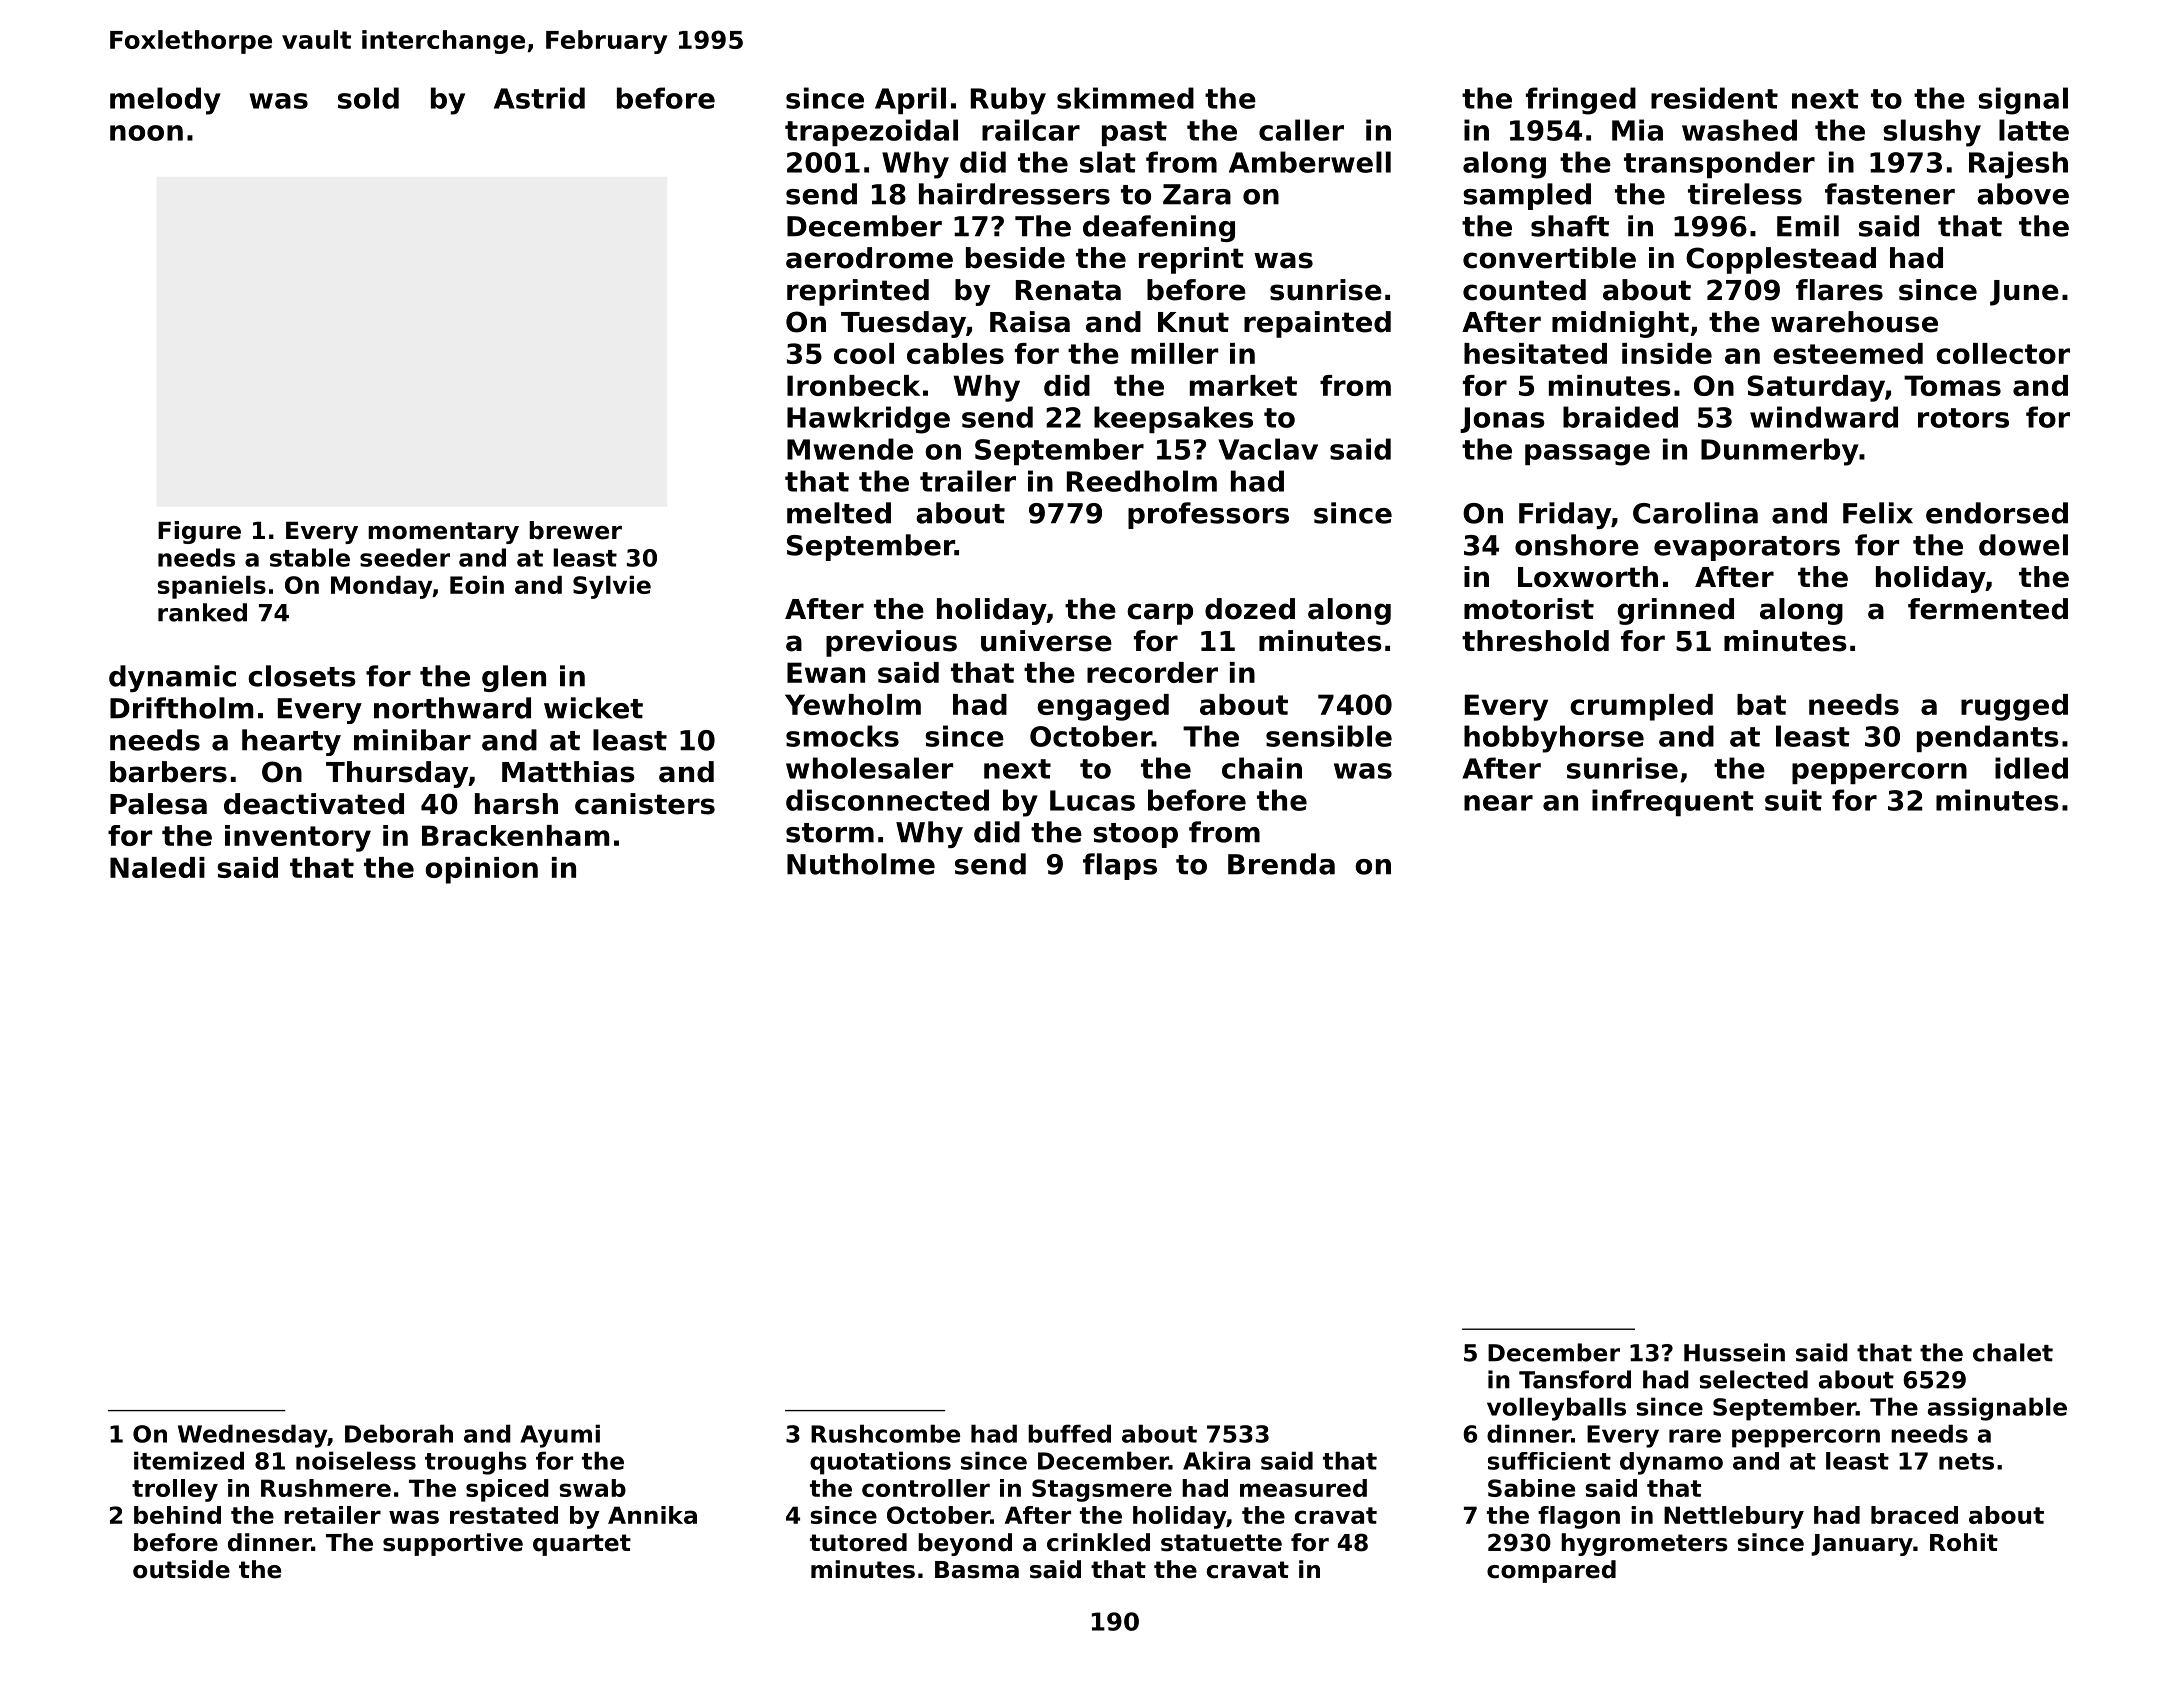  Describe the element at coordinates (1780, 452) in the page. I see `Dunmerby` at that location.
